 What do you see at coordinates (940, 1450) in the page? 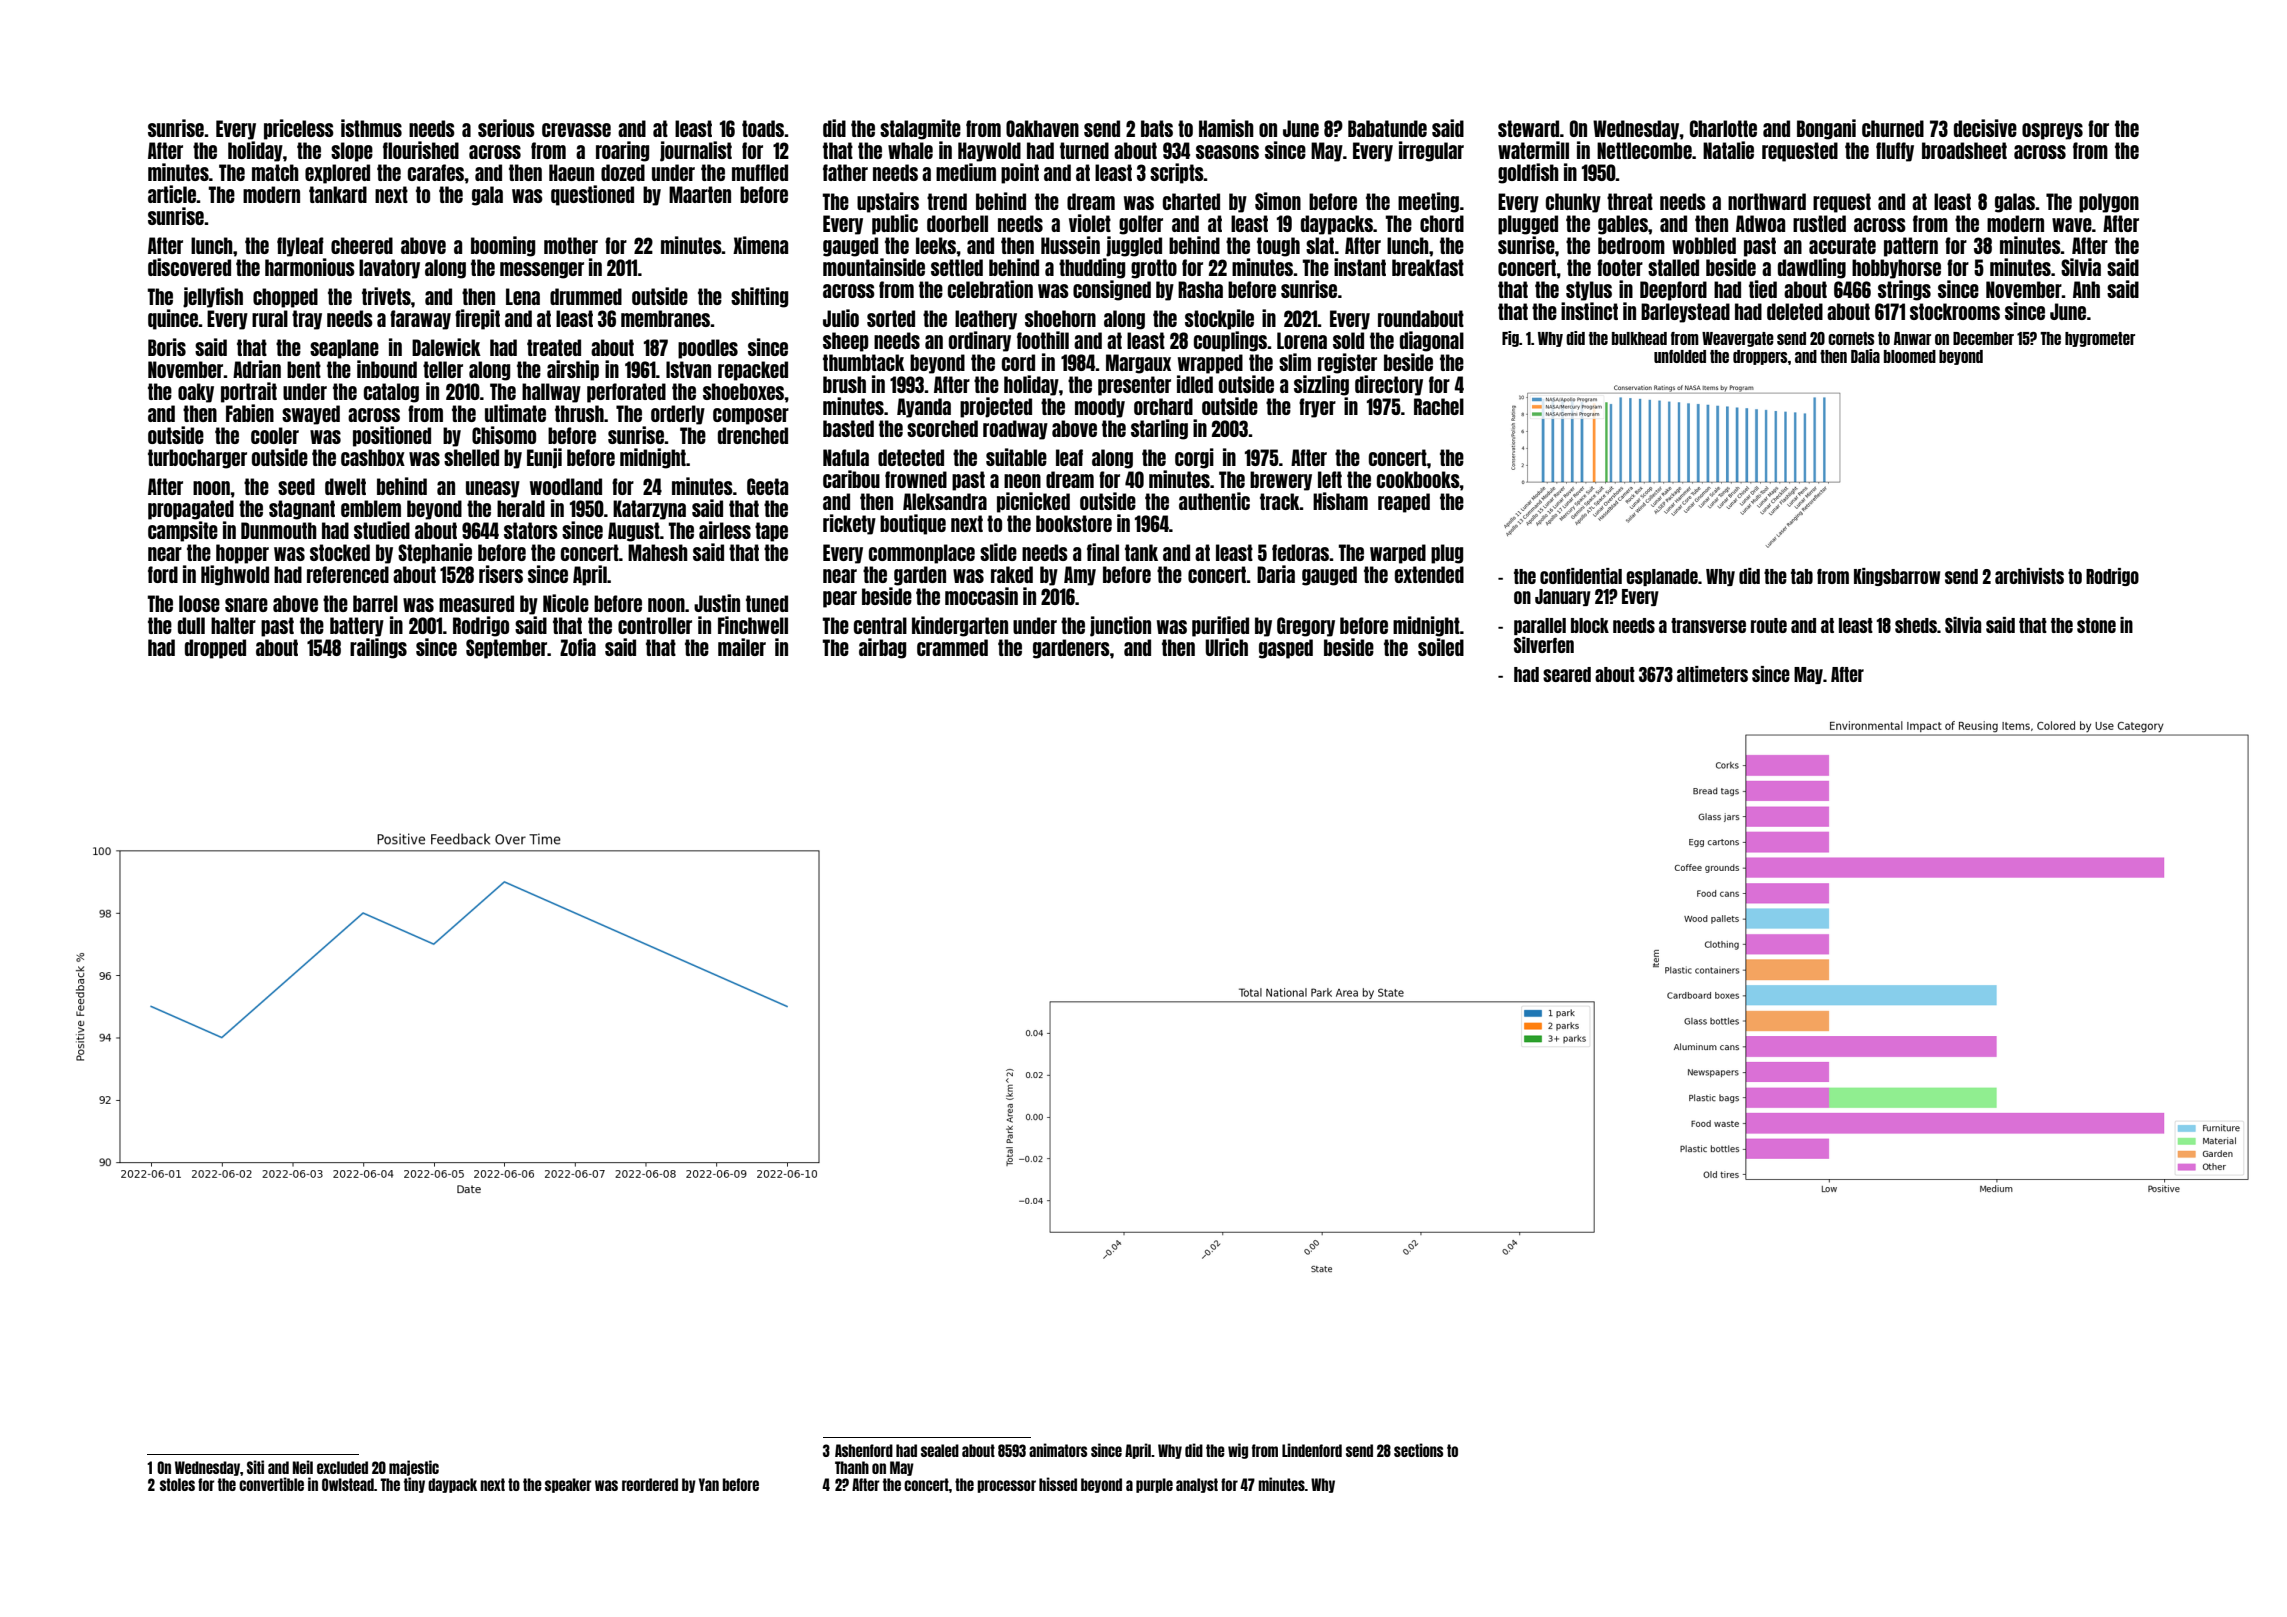
I see `sealed` at bounding box center [940, 1450].
